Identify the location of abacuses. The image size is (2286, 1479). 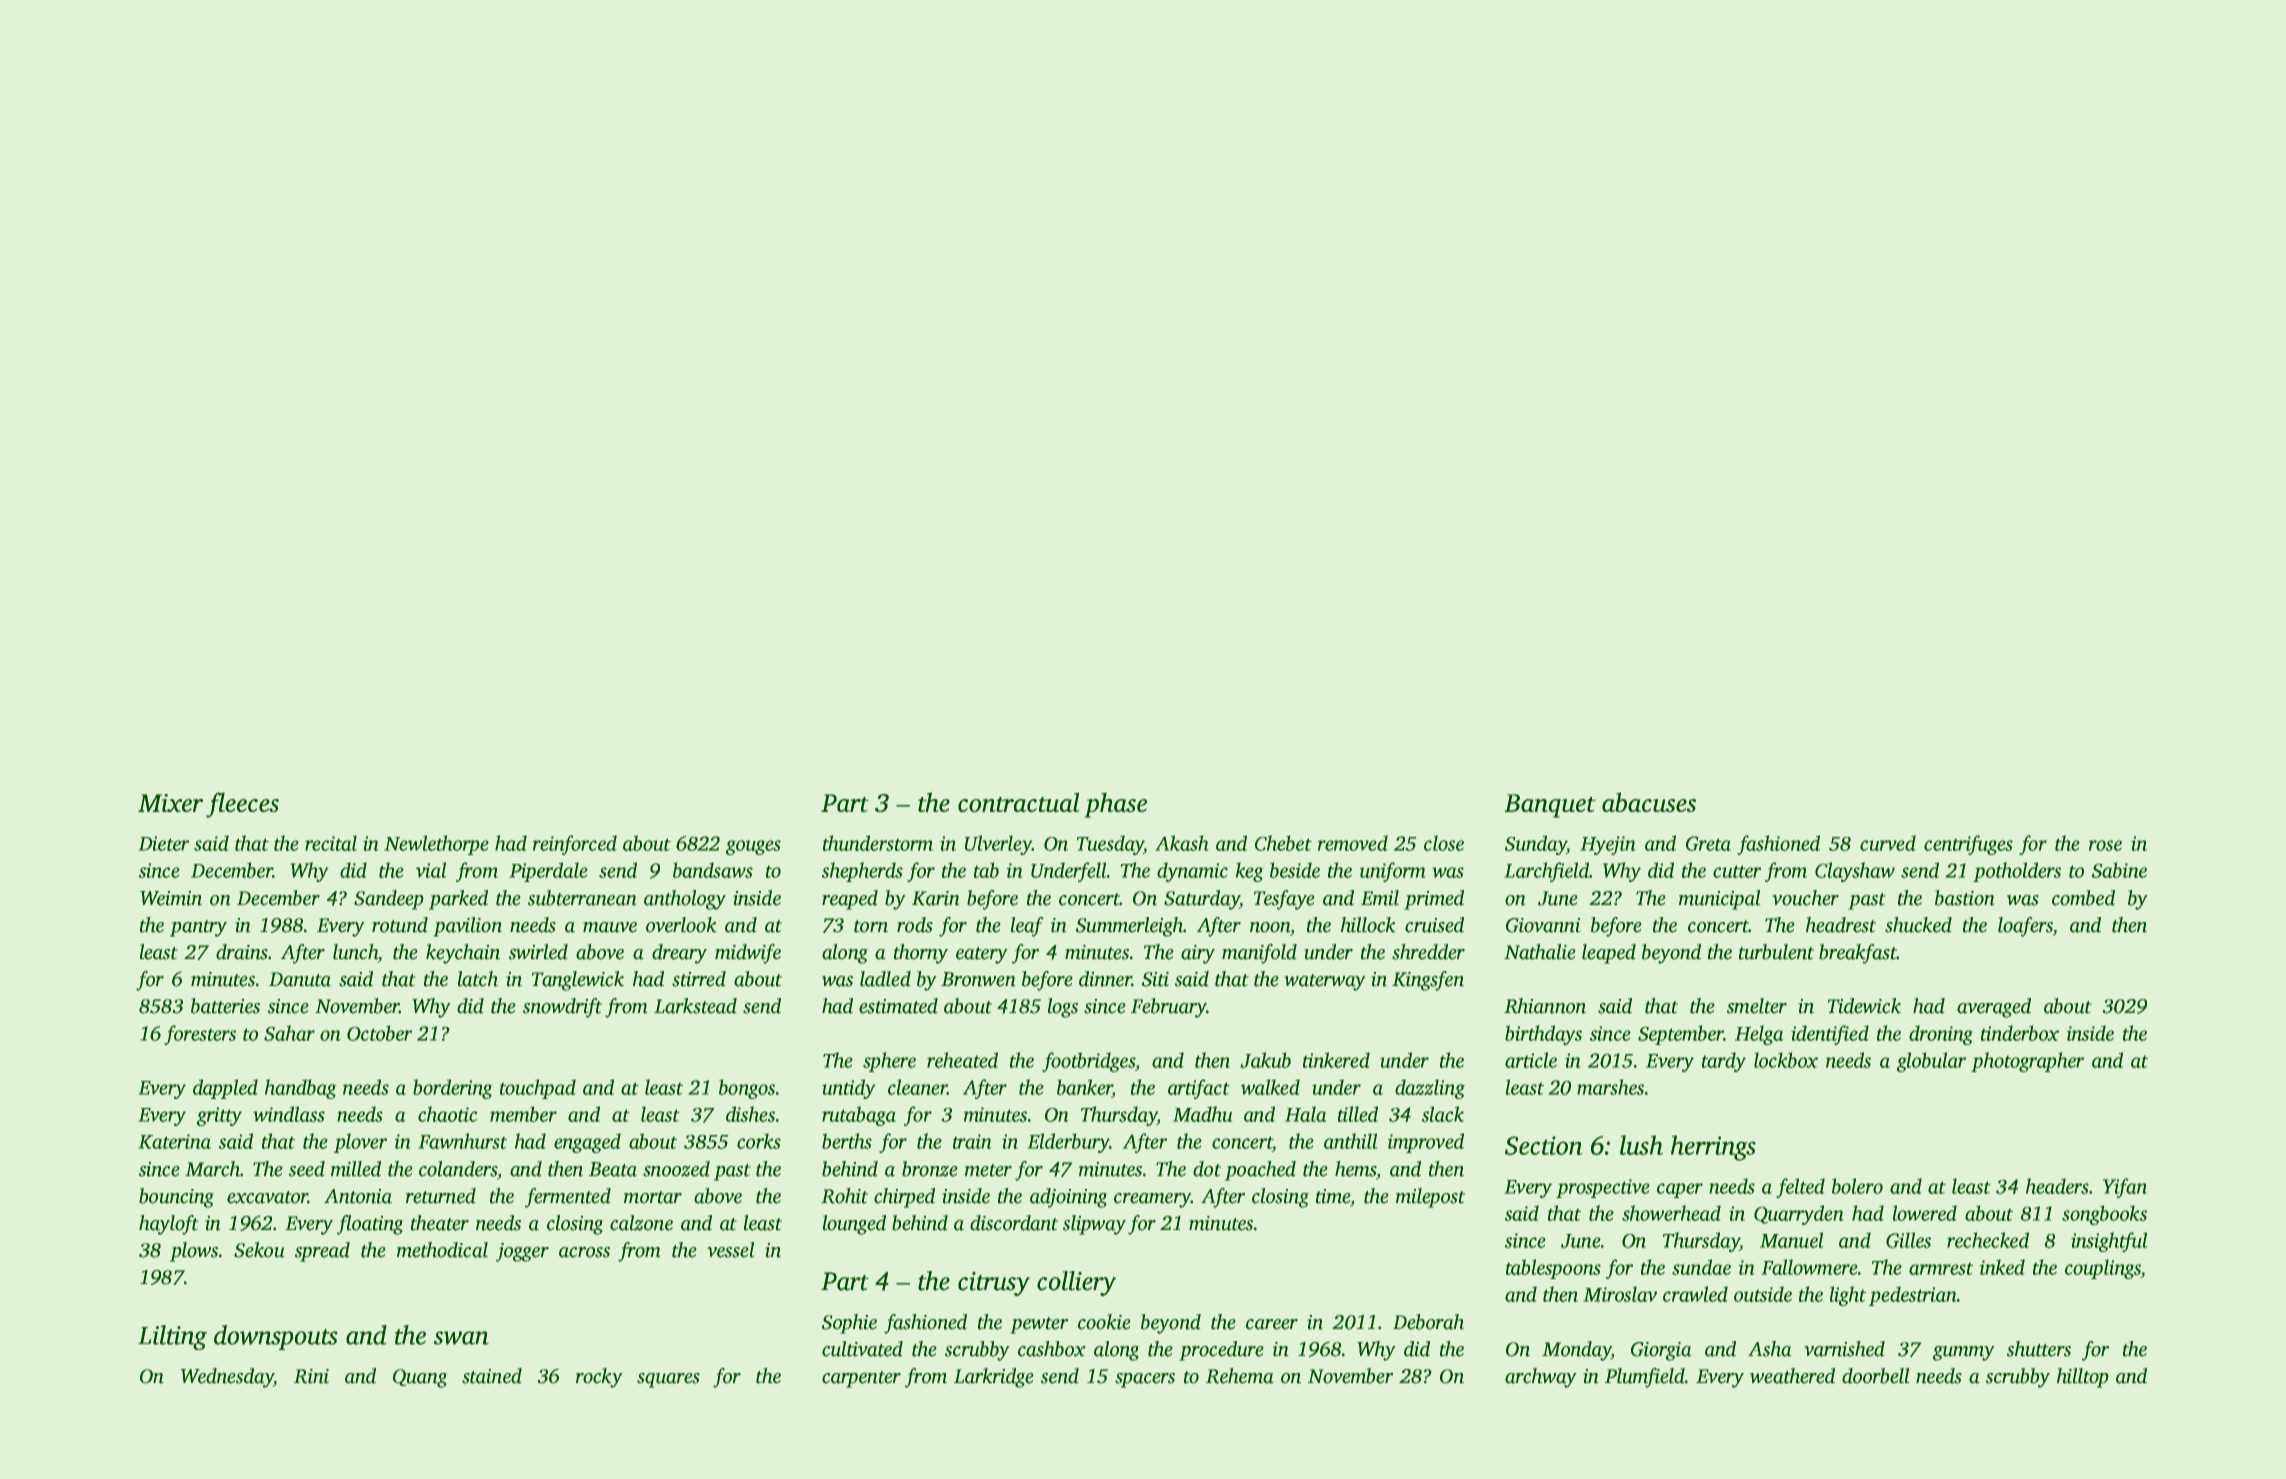
(1649, 802).
